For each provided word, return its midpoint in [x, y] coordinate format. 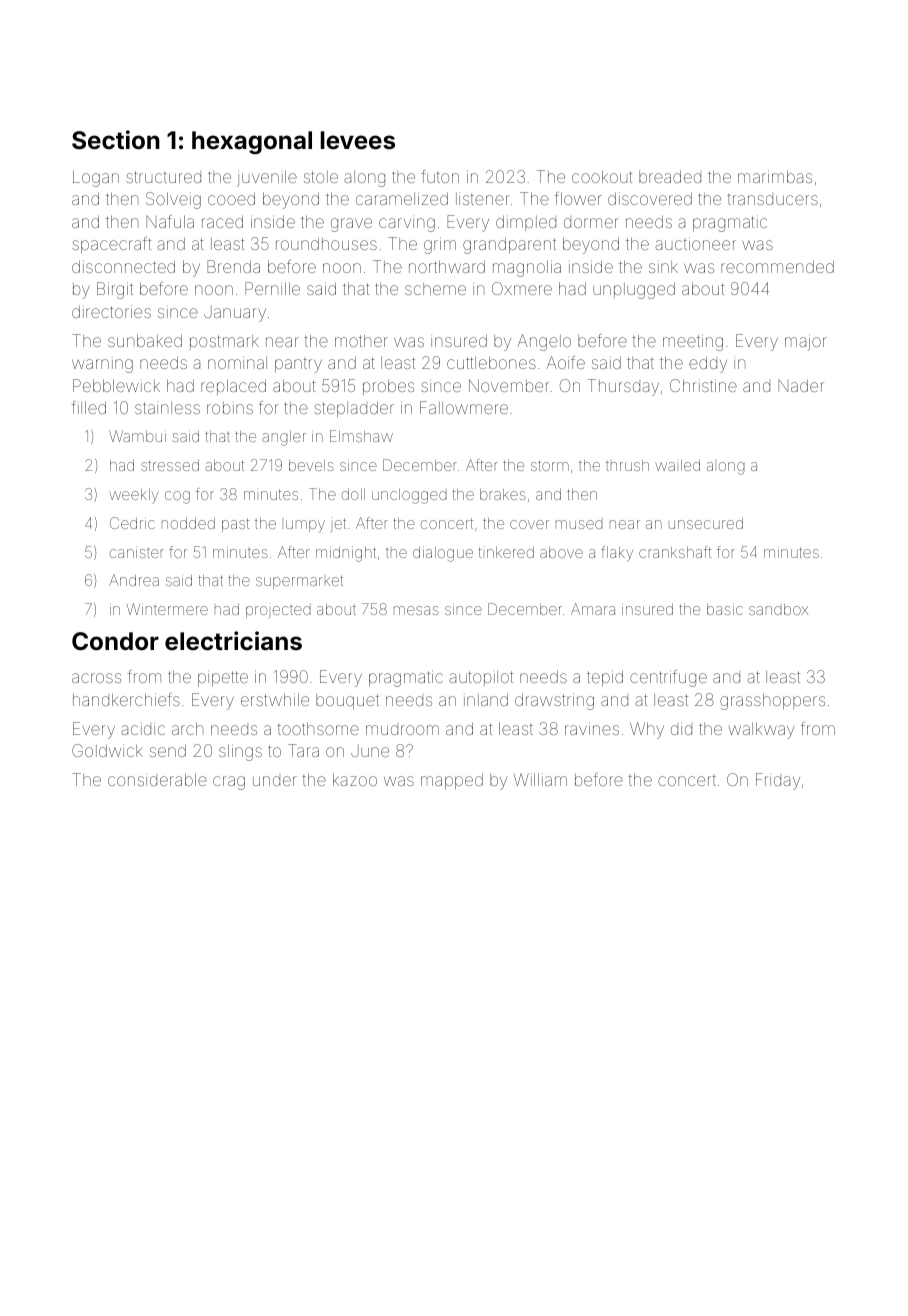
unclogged [409, 496]
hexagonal [252, 142]
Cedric [132, 523]
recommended [777, 266]
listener [482, 199]
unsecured [706, 523]
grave [351, 225]
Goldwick [107, 750]
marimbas [775, 176]
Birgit [115, 290]
